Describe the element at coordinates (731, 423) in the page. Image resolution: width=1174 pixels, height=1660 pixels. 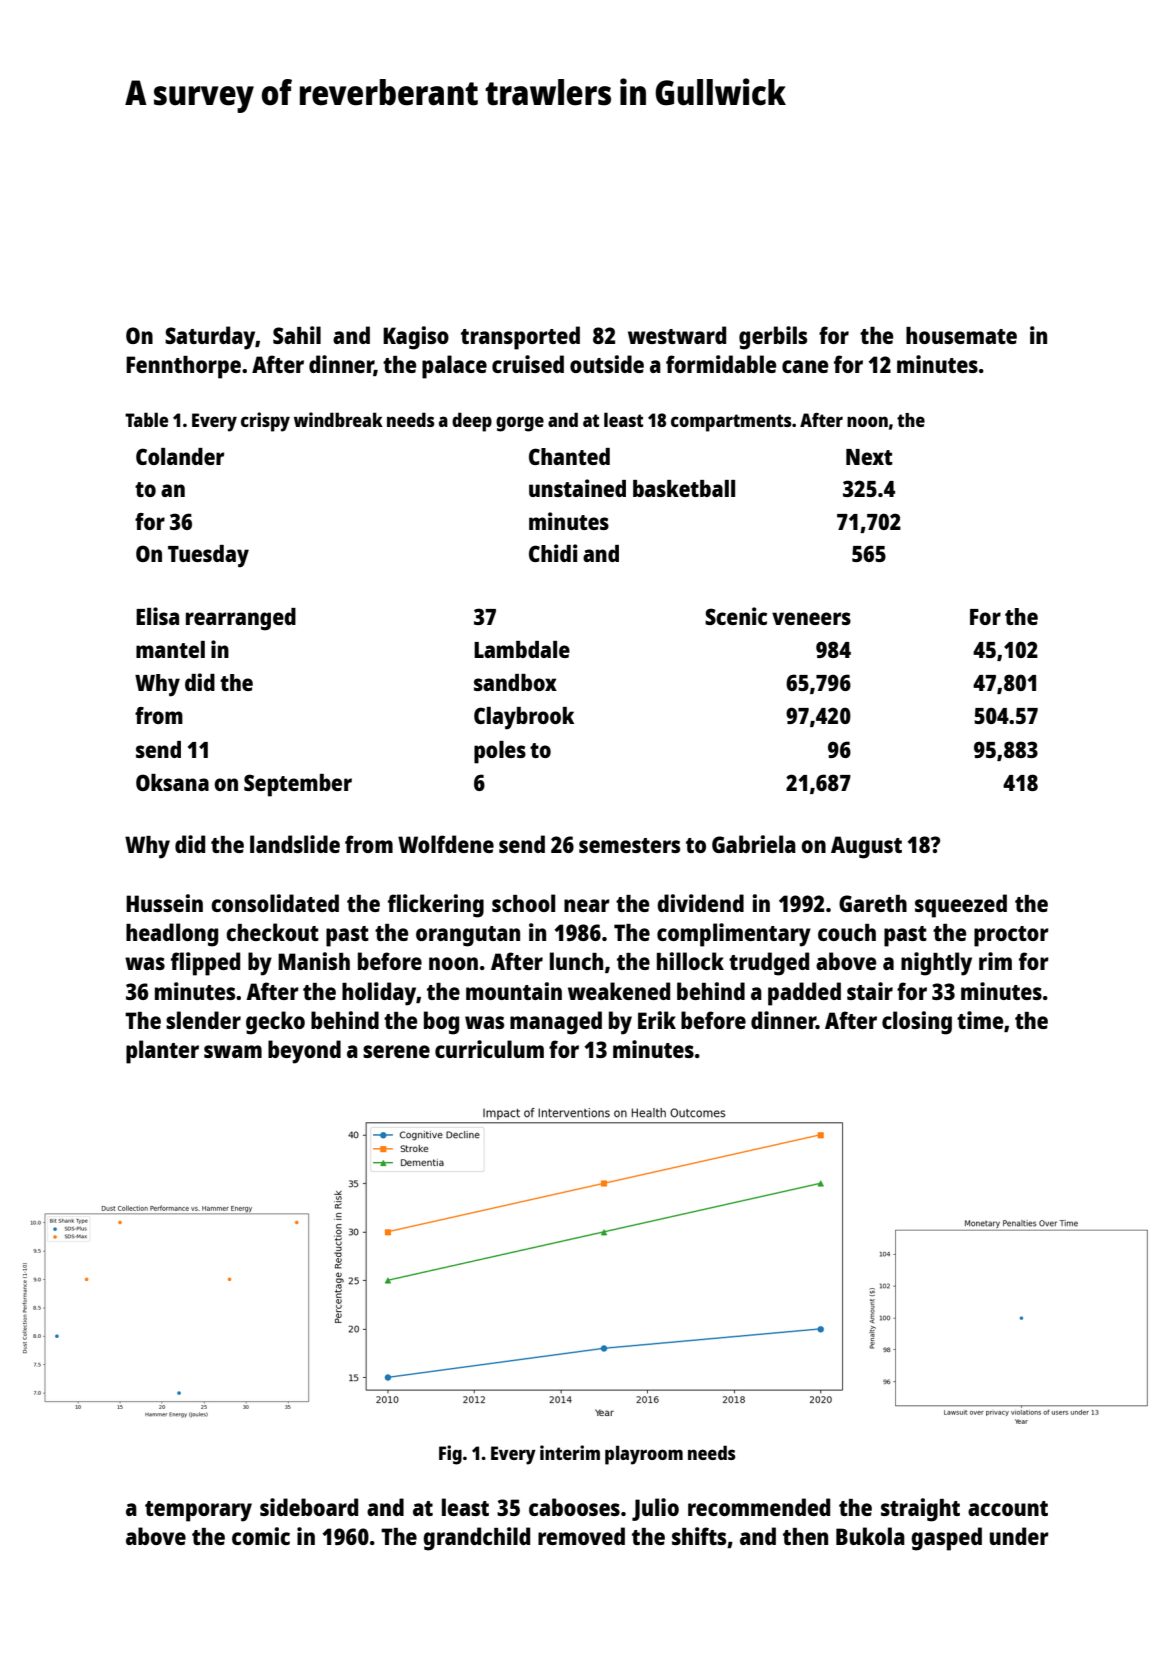
I see `compartments` at that location.
